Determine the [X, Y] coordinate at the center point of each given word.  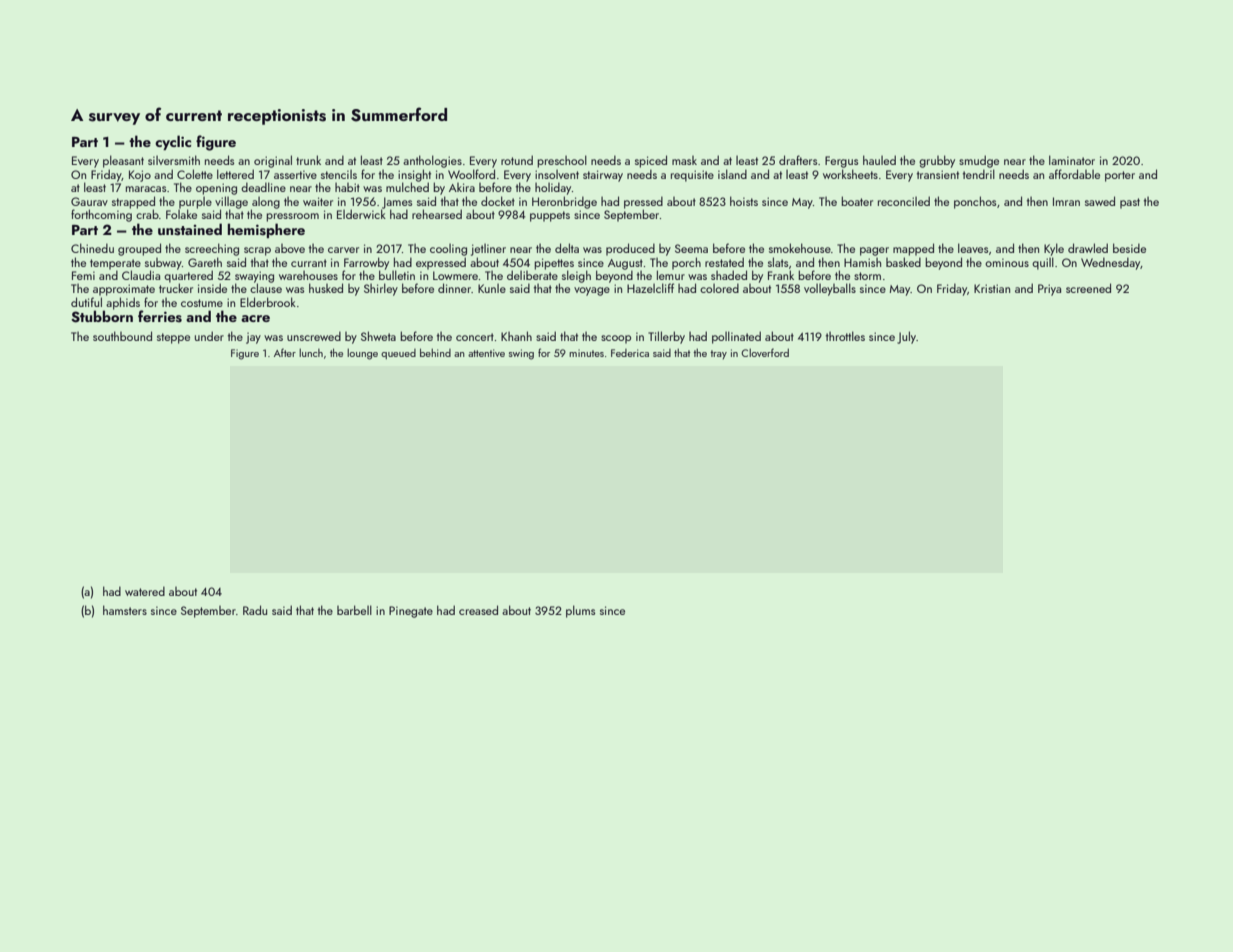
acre [255, 318]
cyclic [173, 142]
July [906, 337]
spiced [651, 161]
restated [724, 262]
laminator [1072, 160]
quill [1043, 263]
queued [398, 354]
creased [478, 610]
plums [580, 611]
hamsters [125, 610]
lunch [311, 352]
